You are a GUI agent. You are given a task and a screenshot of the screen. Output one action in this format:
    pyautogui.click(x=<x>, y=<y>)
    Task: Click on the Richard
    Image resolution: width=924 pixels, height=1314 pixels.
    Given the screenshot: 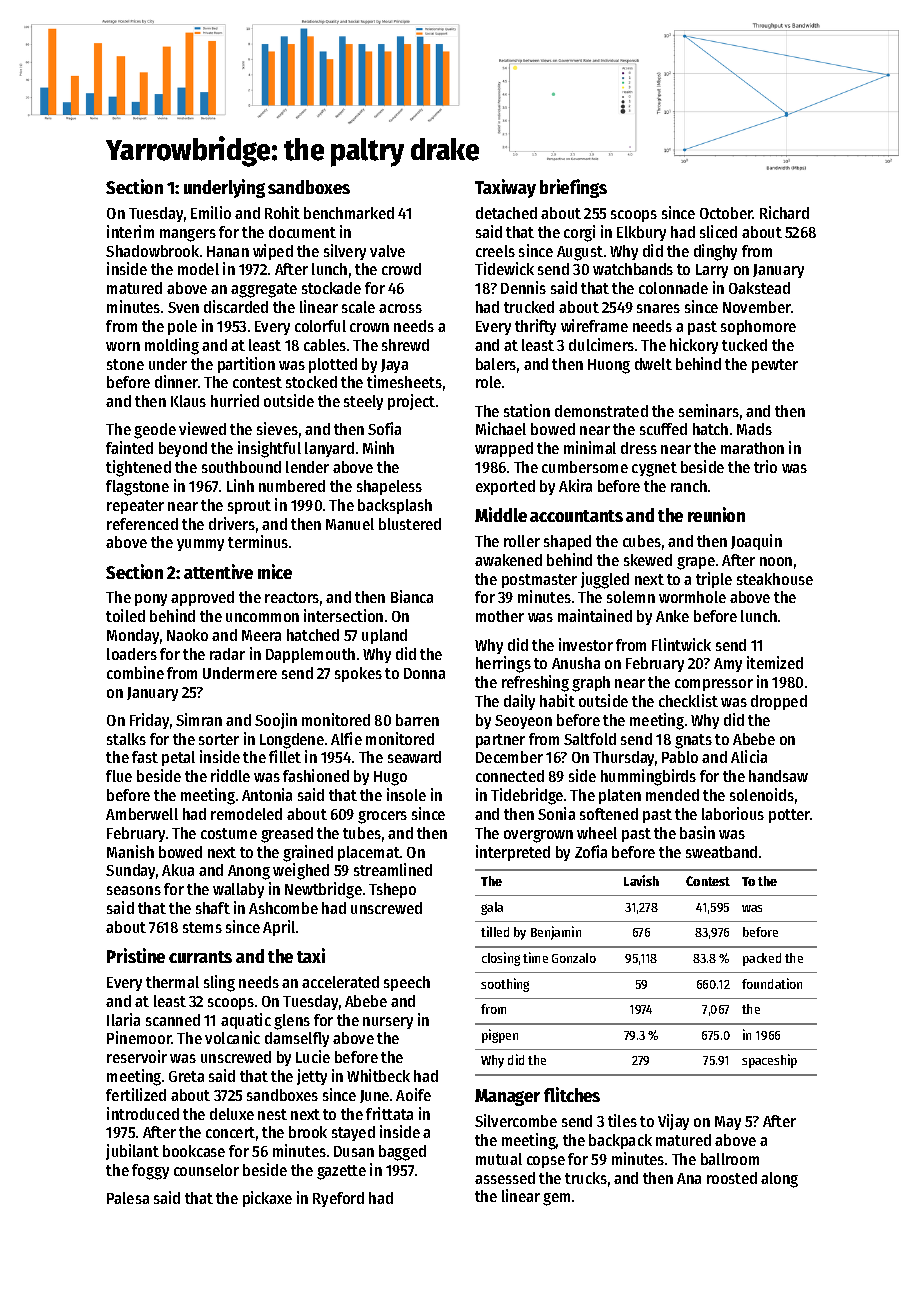 What is the action you would take?
    pyautogui.click(x=784, y=212)
